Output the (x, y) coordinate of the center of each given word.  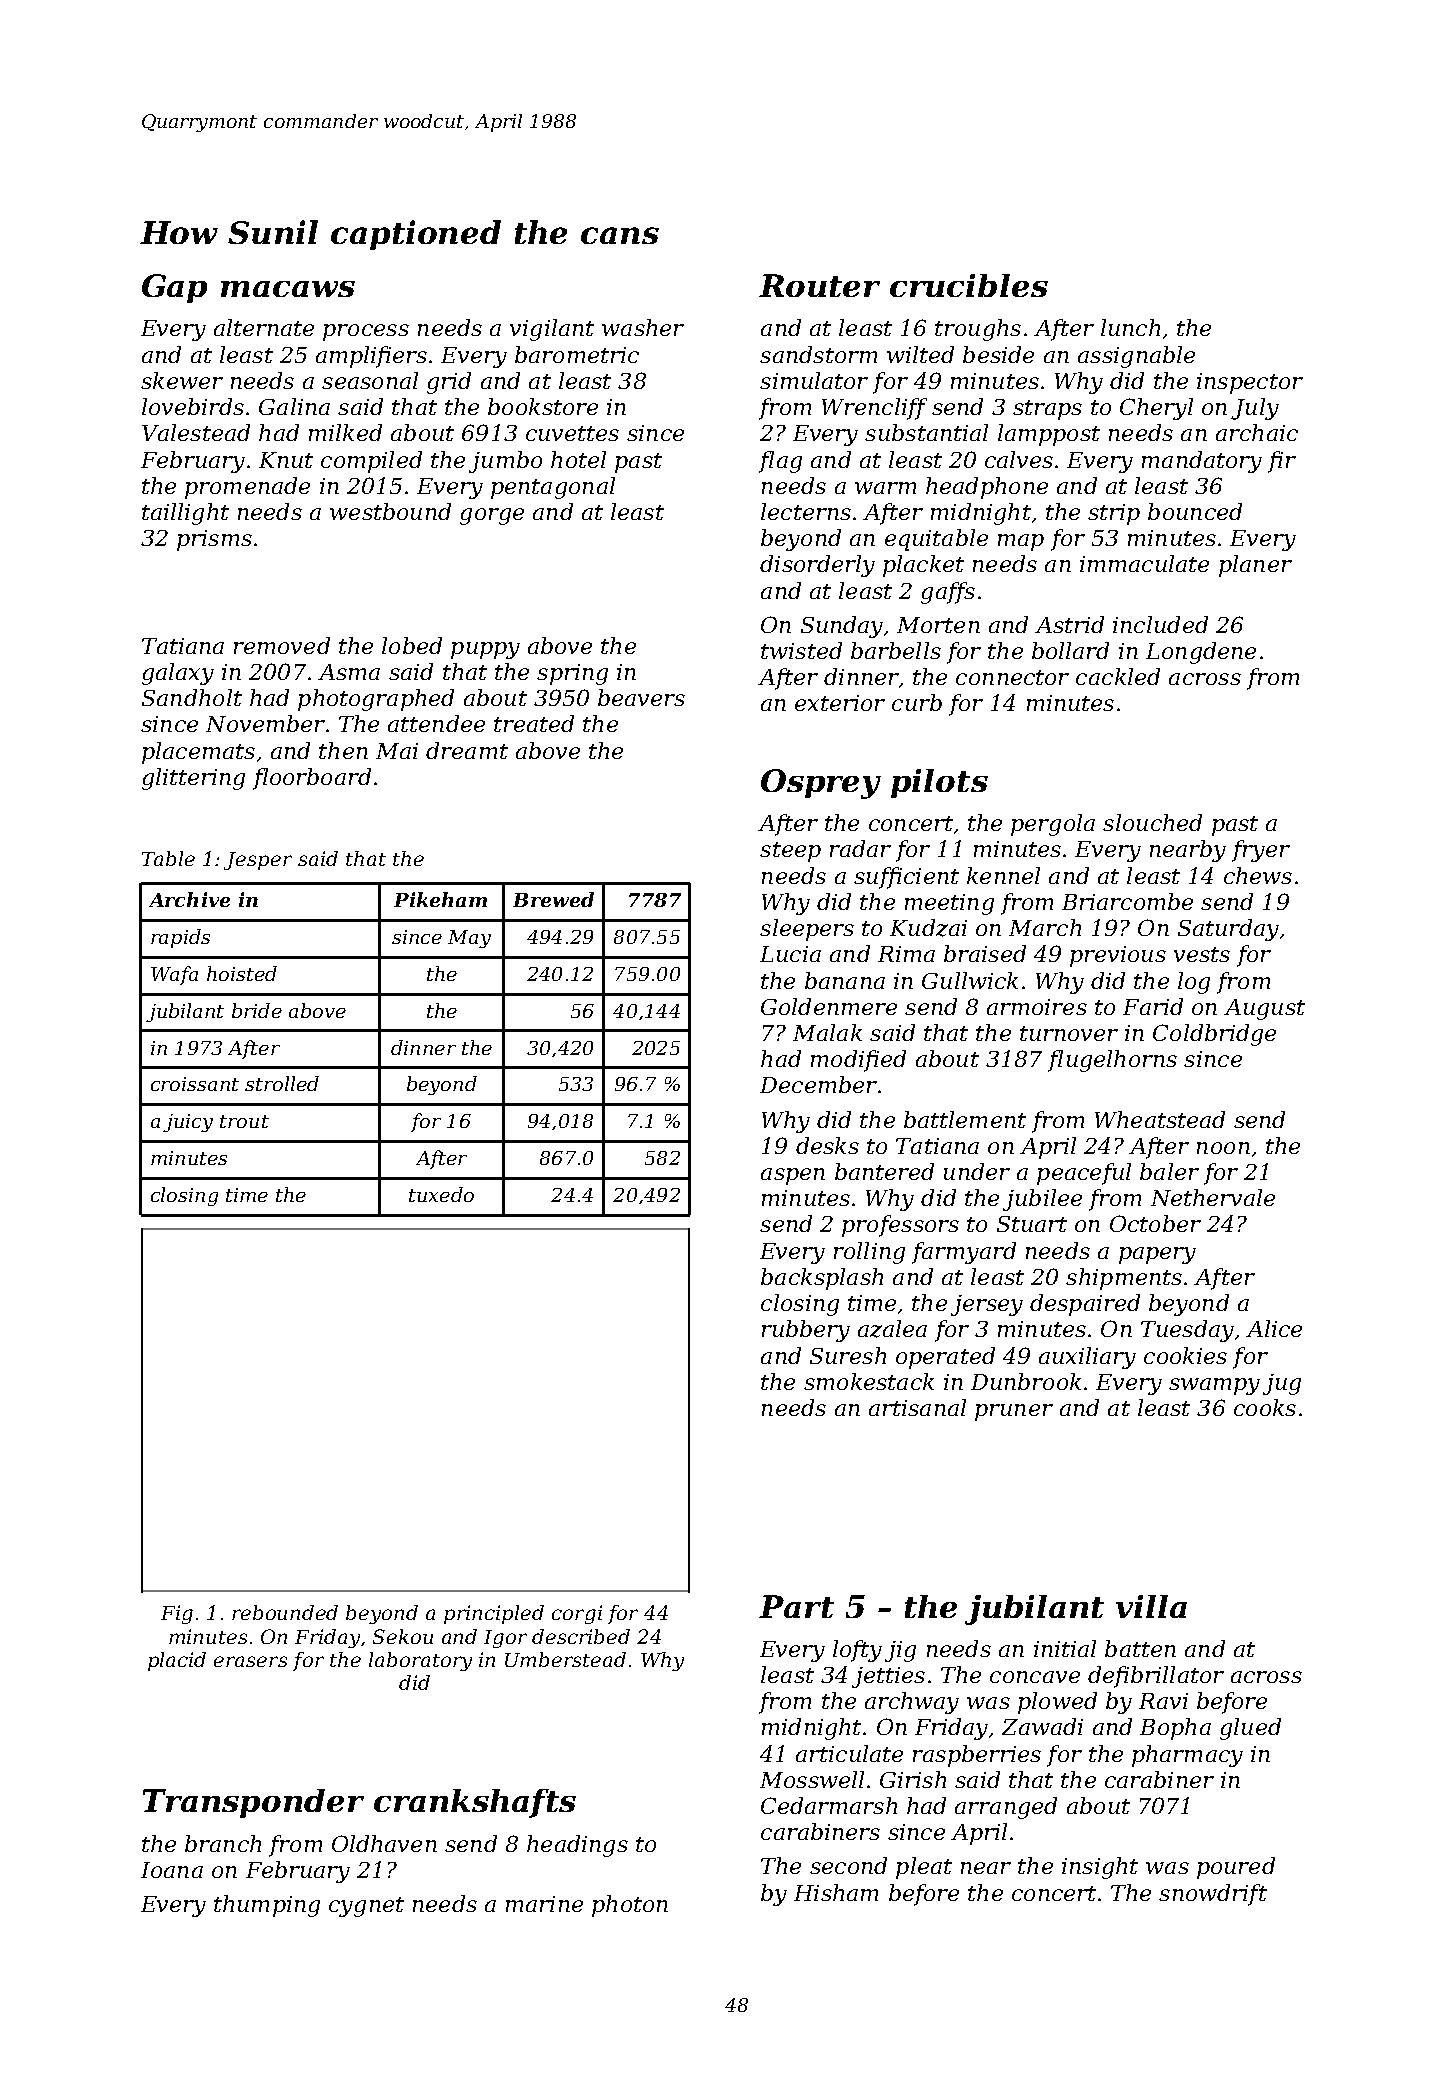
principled (494, 1614)
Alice (1274, 1328)
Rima (906, 954)
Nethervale (1213, 1197)
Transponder (253, 1803)
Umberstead (565, 1659)
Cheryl (1156, 409)
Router (819, 285)
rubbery (806, 1331)
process (366, 332)
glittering (193, 779)
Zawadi (1042, 1726)
